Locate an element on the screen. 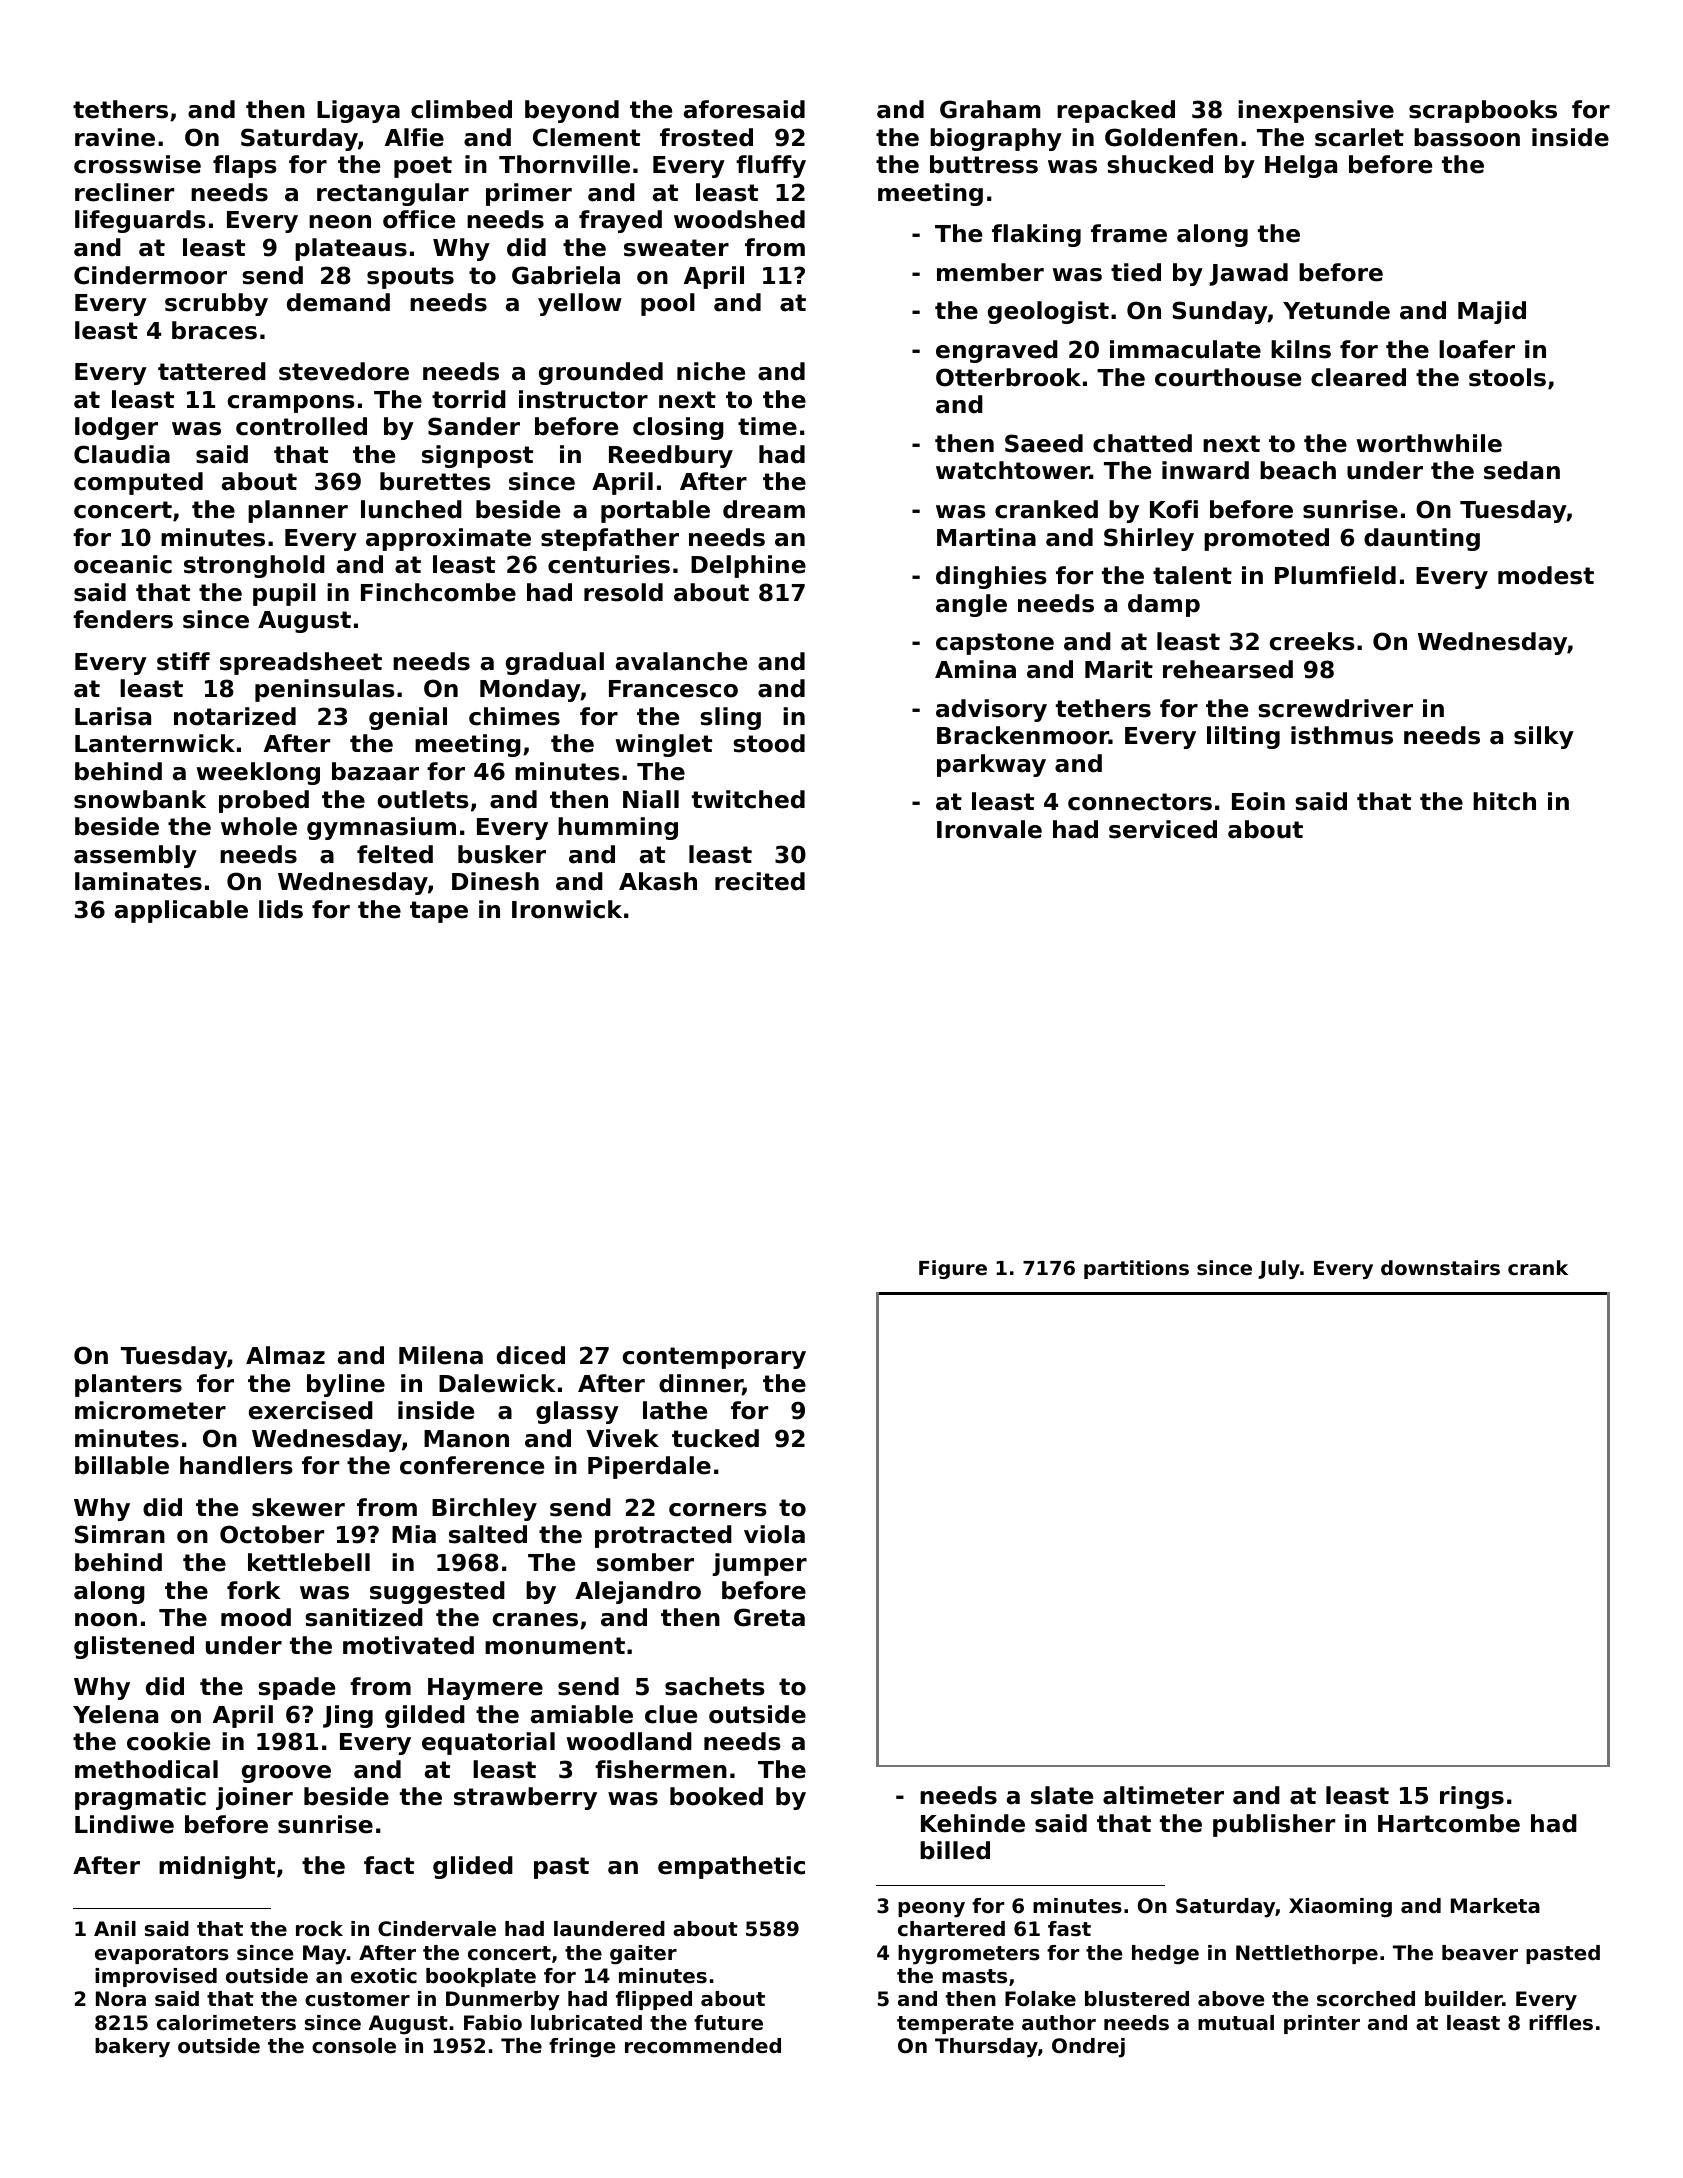 Image resolution: width=1683 pixels, height=2178 pixels. hitch is located at coordinates (1504, 801).
